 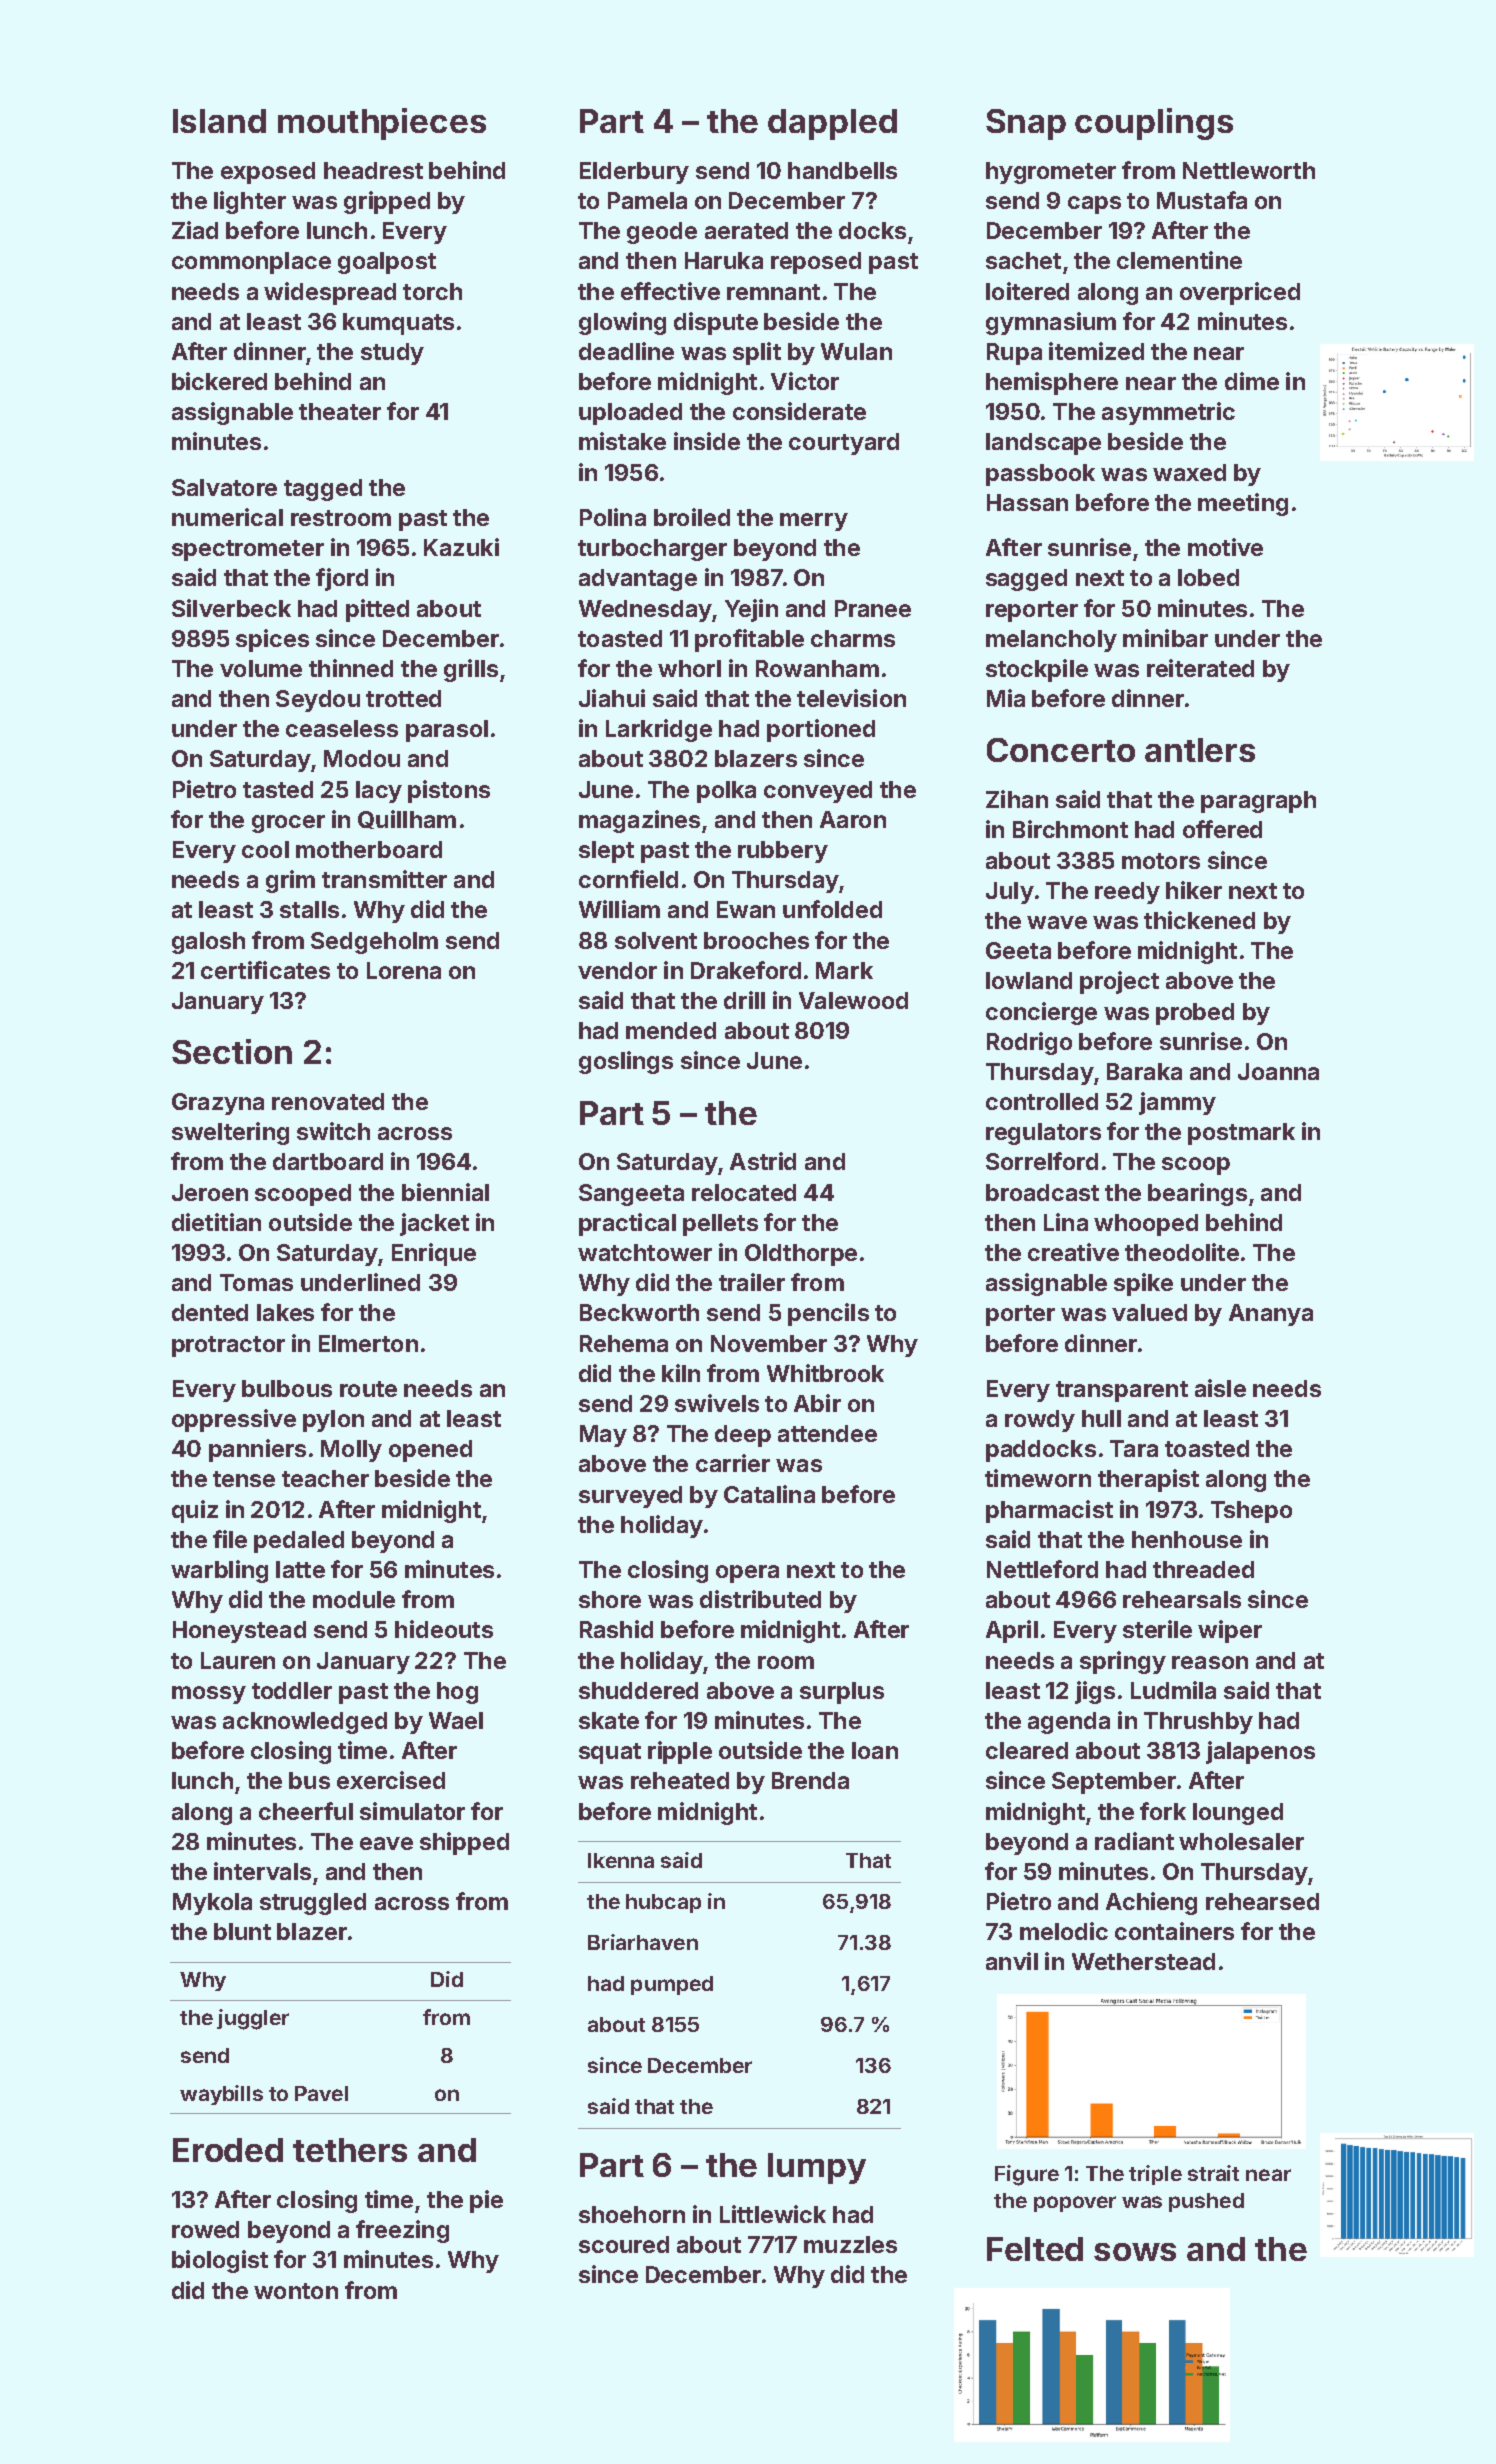 What do you see at coordinates (253, 2019) in the document?
I see `juggler` at bounding box center [253, 2019].
